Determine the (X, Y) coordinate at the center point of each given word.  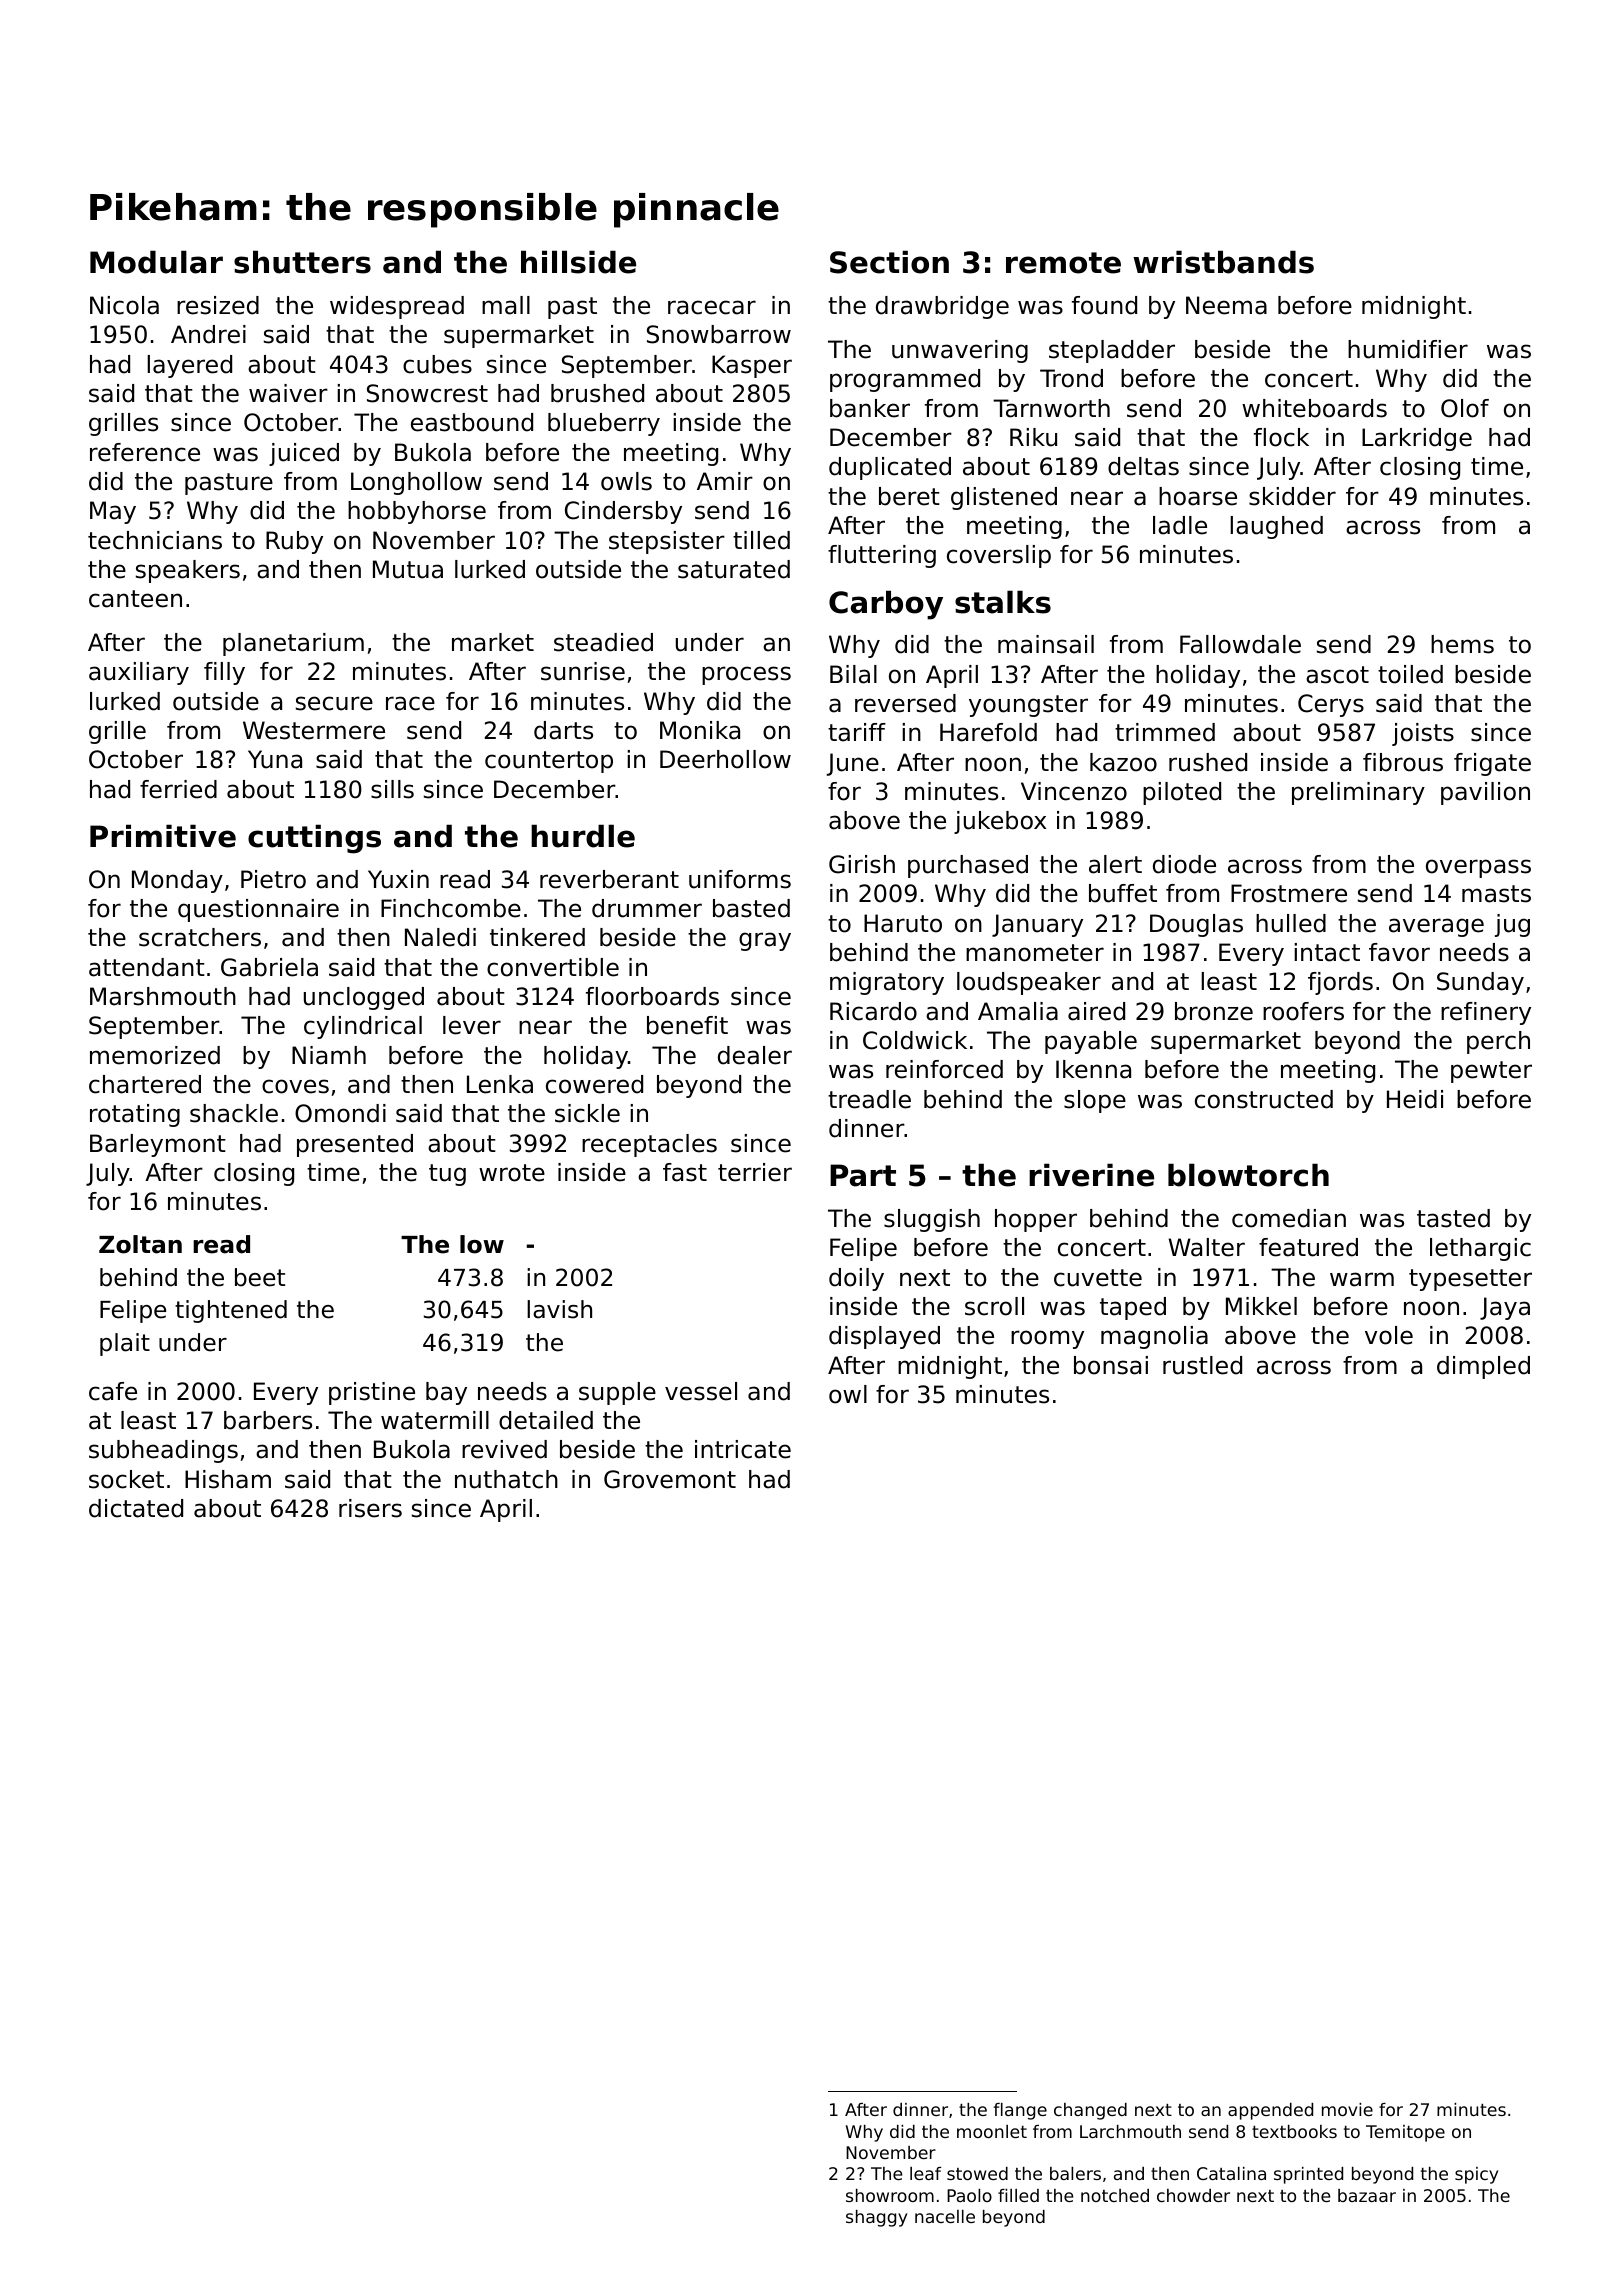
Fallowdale (1240, 644)
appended (1270, 2111)
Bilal (853, 674)
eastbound (472, 422)
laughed (1276, 527)
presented (355, 1145)
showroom (890, 2195)
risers (370, 1508)
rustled (1202, 1365)
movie (1347, 2109)
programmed (905, 380)
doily (856, 1279)
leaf (925, 2173)
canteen (135, 599)
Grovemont (670, 1479)
